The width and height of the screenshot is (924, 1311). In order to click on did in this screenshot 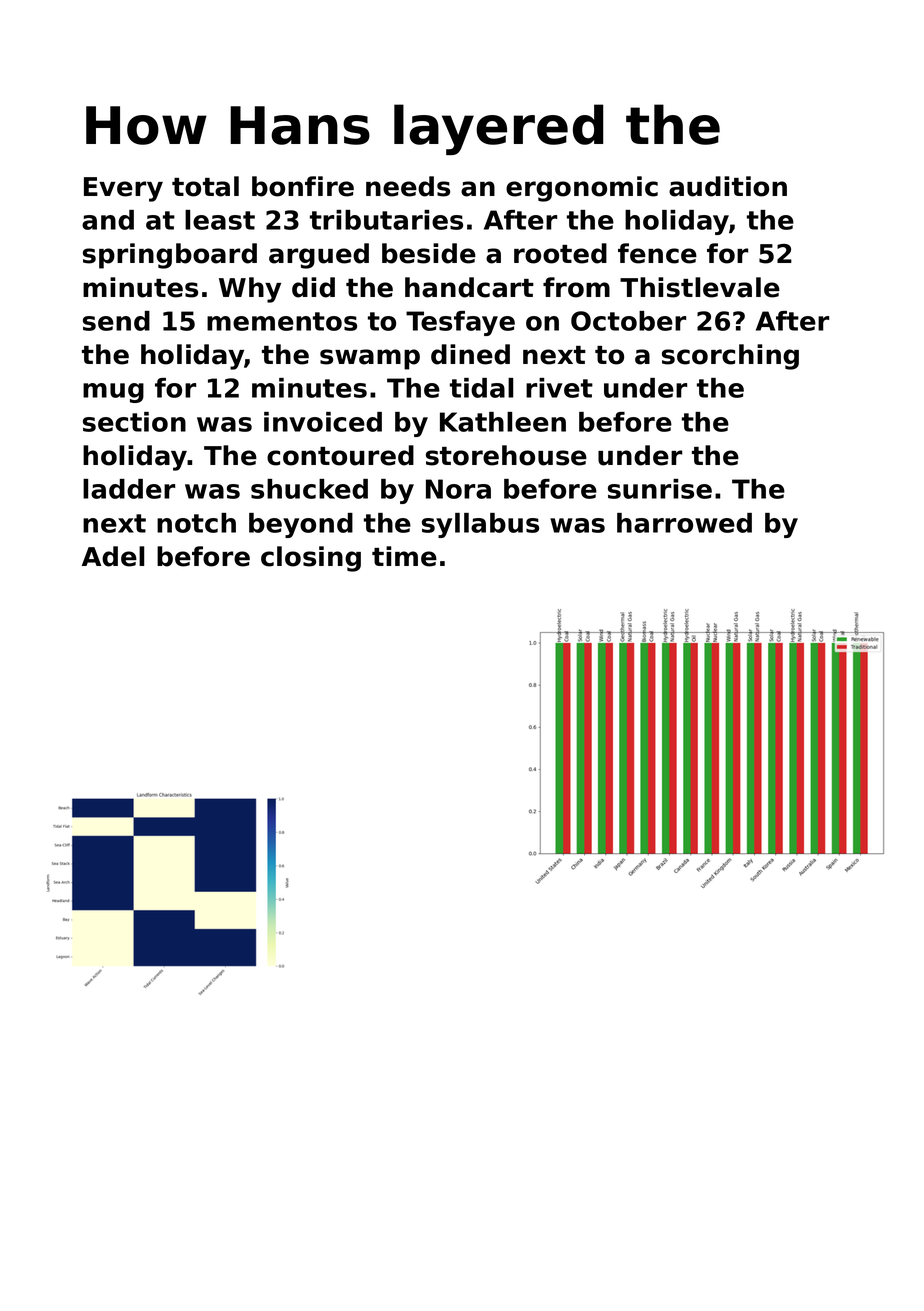, I will do `click(313, 287)`.
